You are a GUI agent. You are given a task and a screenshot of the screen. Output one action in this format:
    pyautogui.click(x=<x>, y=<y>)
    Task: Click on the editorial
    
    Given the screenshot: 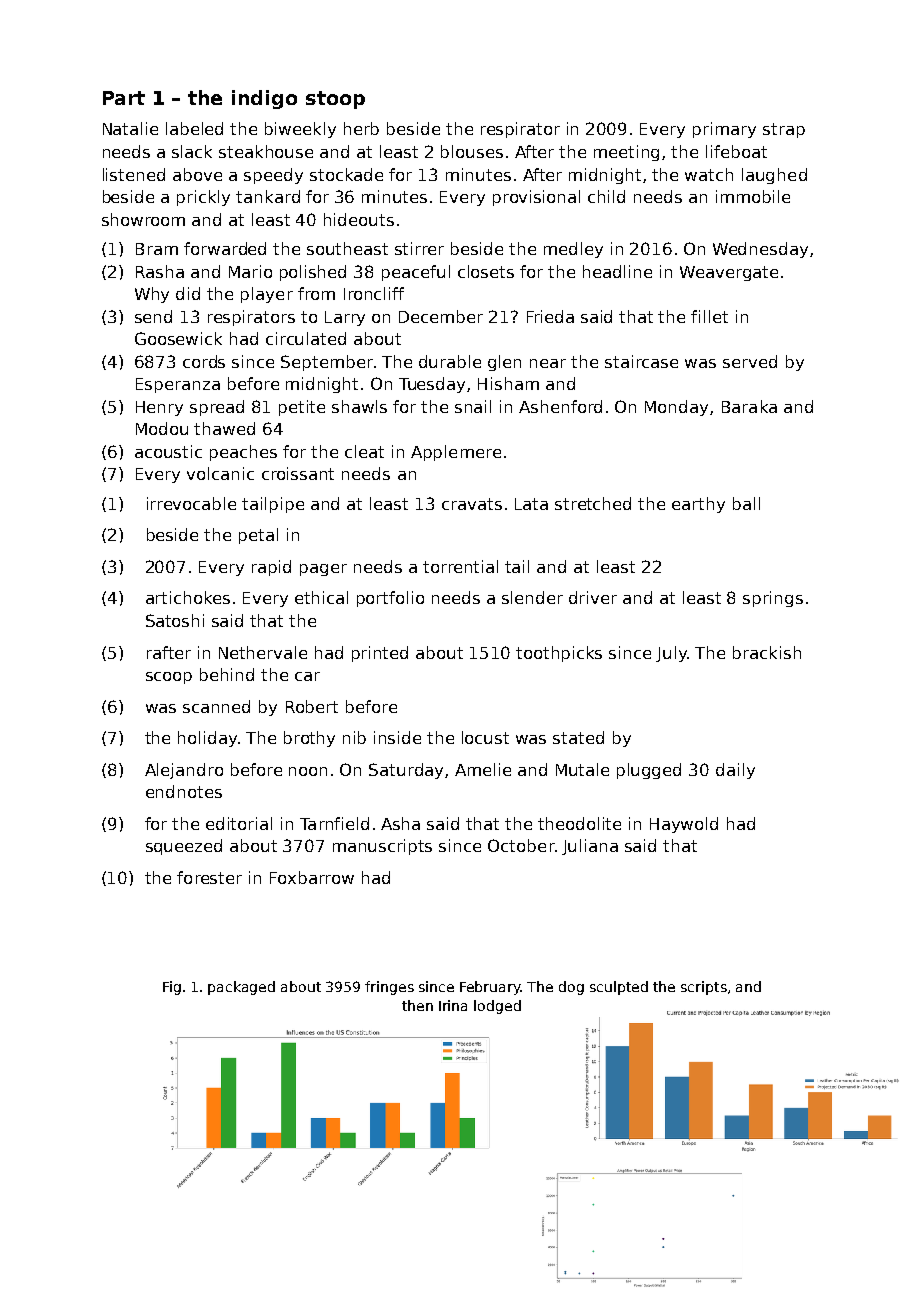 What is the action you would take?
    pyautogui.click(x=239, y=823)
